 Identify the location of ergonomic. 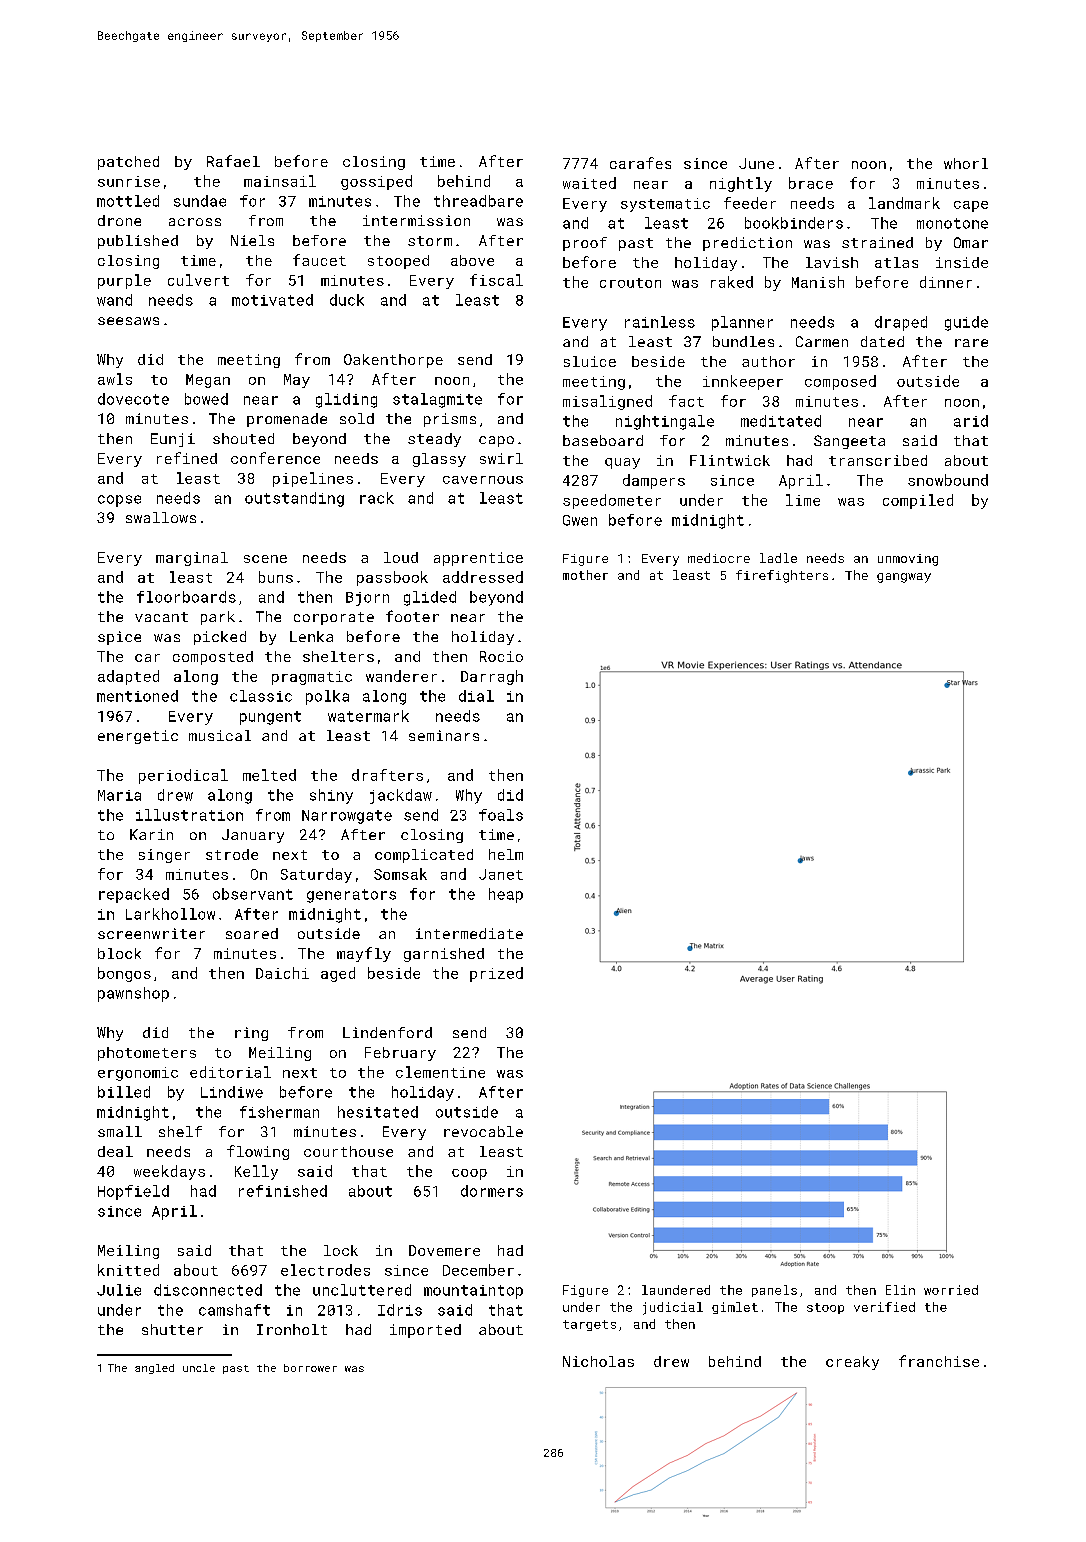
(138, 1074).
